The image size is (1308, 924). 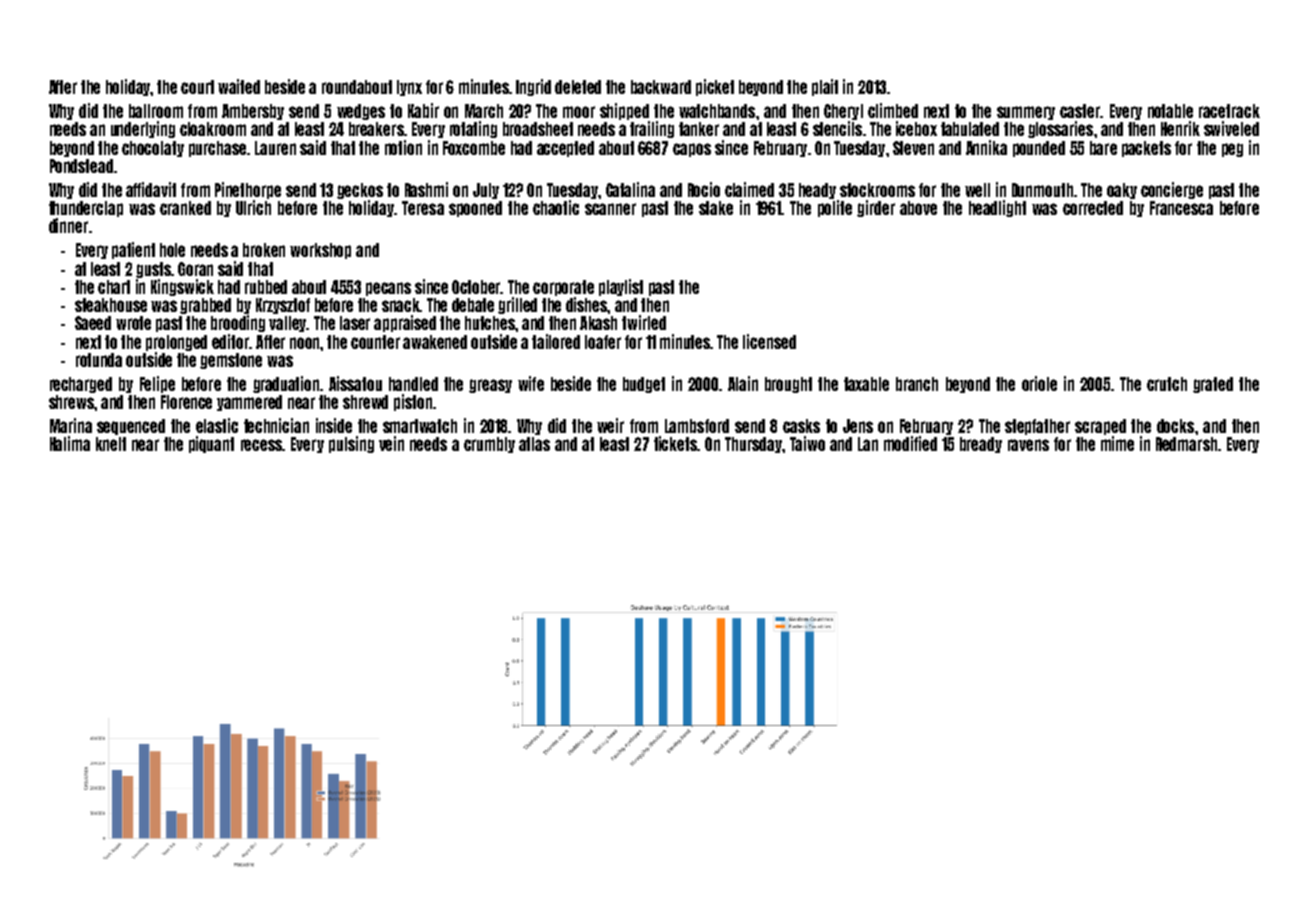 I want to click on corrected, so click(x=1093, y=208).
